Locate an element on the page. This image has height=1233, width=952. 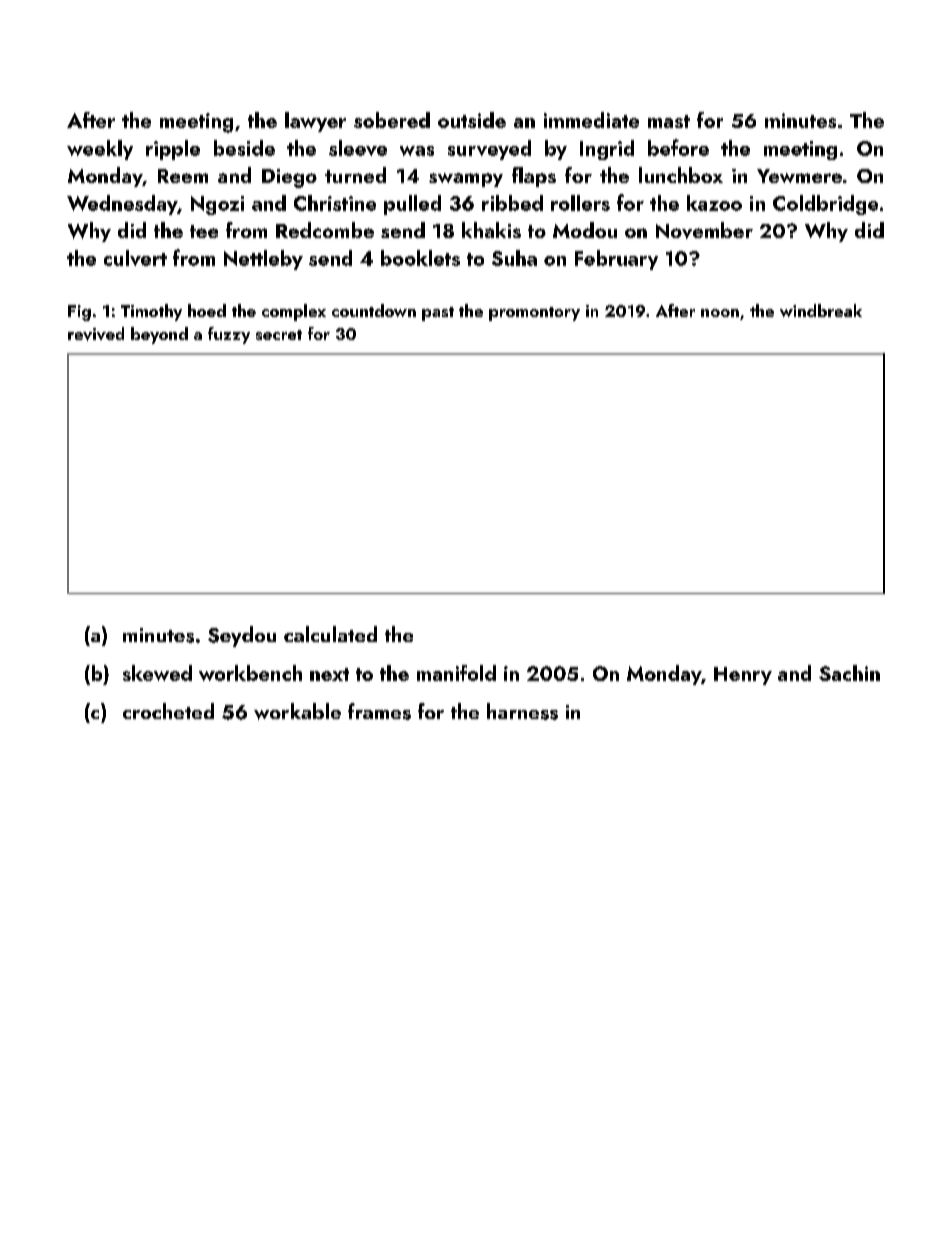
windbreak is located at coordinates (821, 310).
